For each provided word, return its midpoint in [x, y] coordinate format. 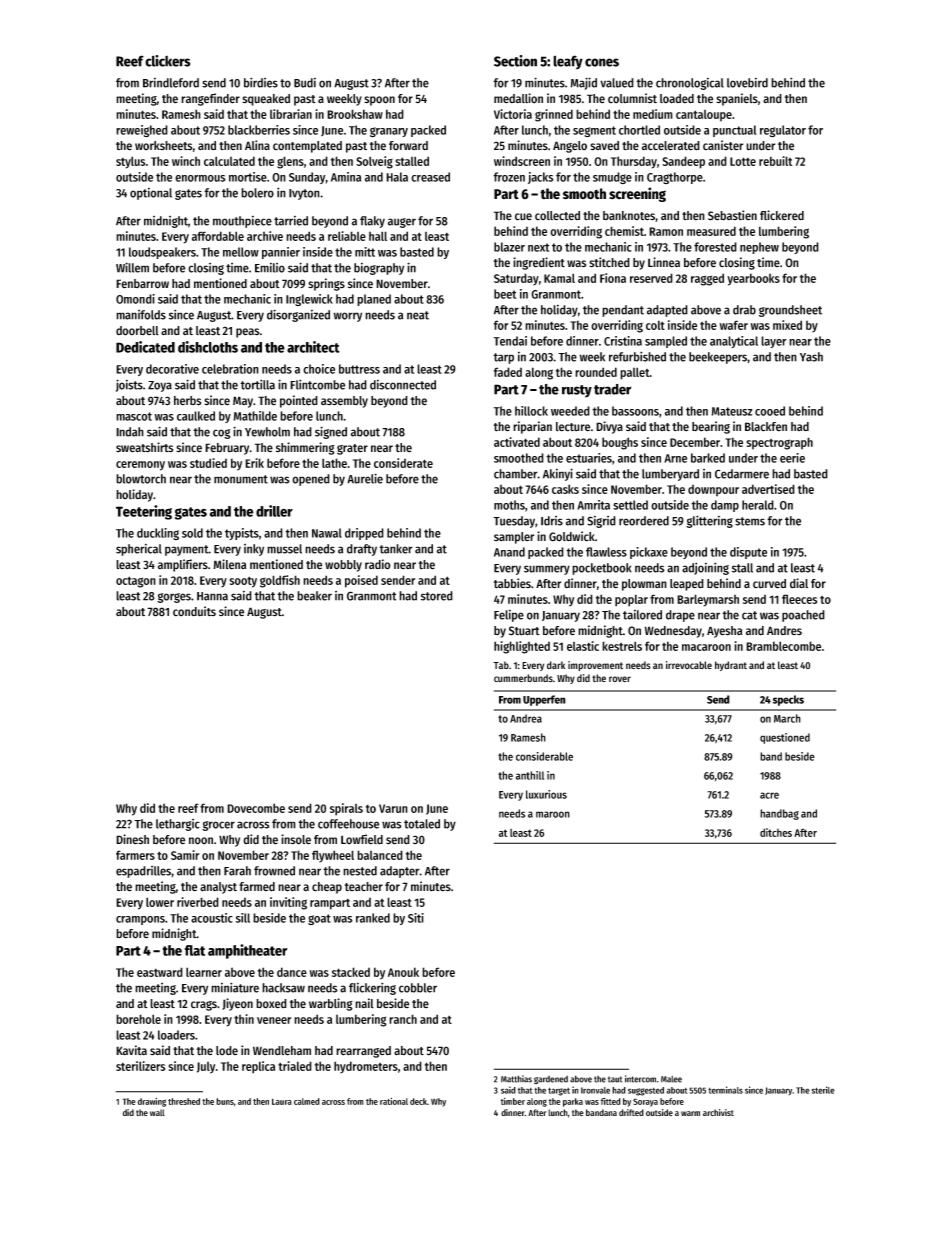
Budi [305, 83]
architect [313, 347]
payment [187, 550]
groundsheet [790, 311]
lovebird [747, 83]
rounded [596, 372]
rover [620, 679]
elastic [583, 646]
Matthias [516, 1079]
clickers [167, 61]
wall [157, 1112]
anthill [530, 775]
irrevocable [689, 665]
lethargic [178, 825]
